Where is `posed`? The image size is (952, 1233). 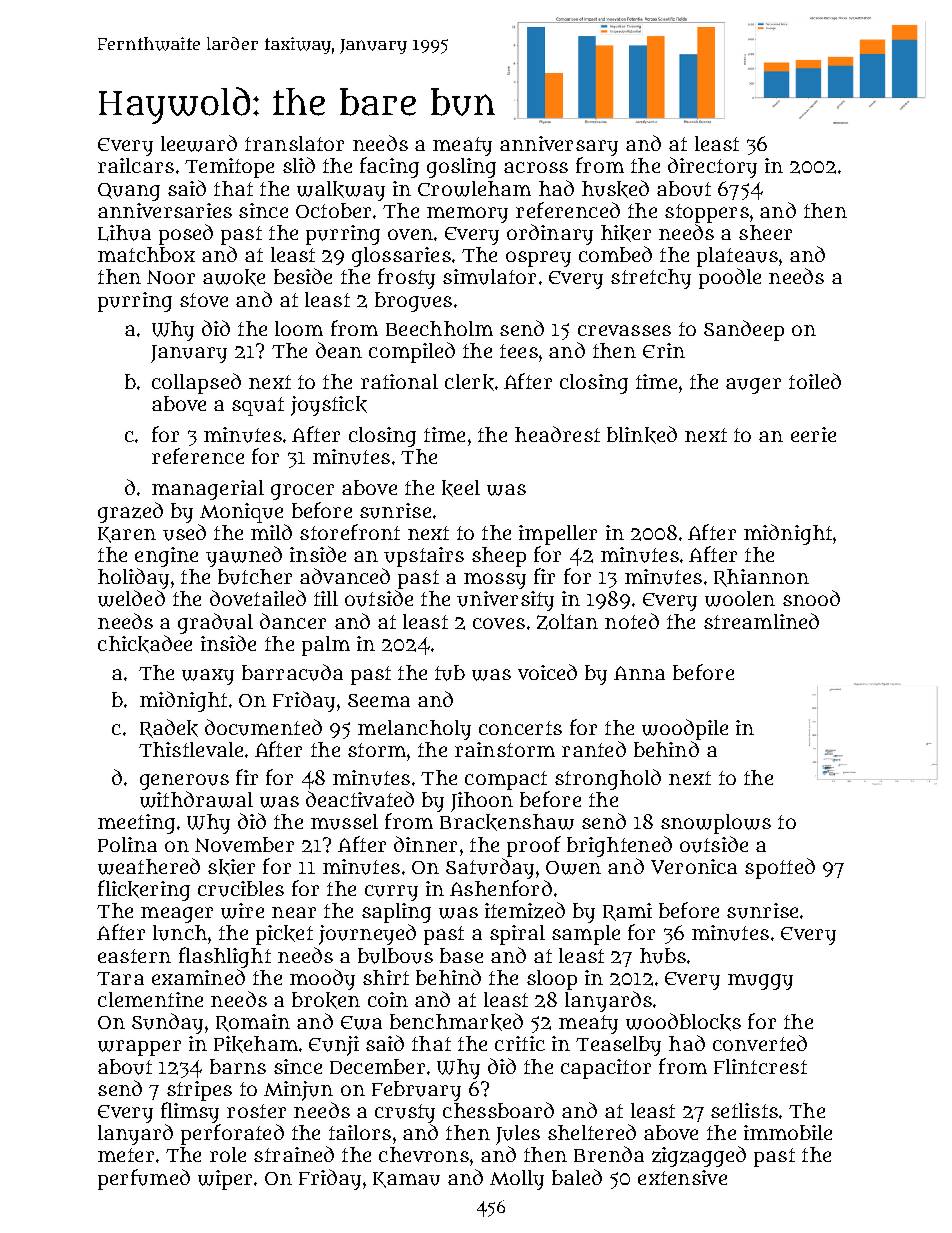 posed is located at coordinates (186, 234).
